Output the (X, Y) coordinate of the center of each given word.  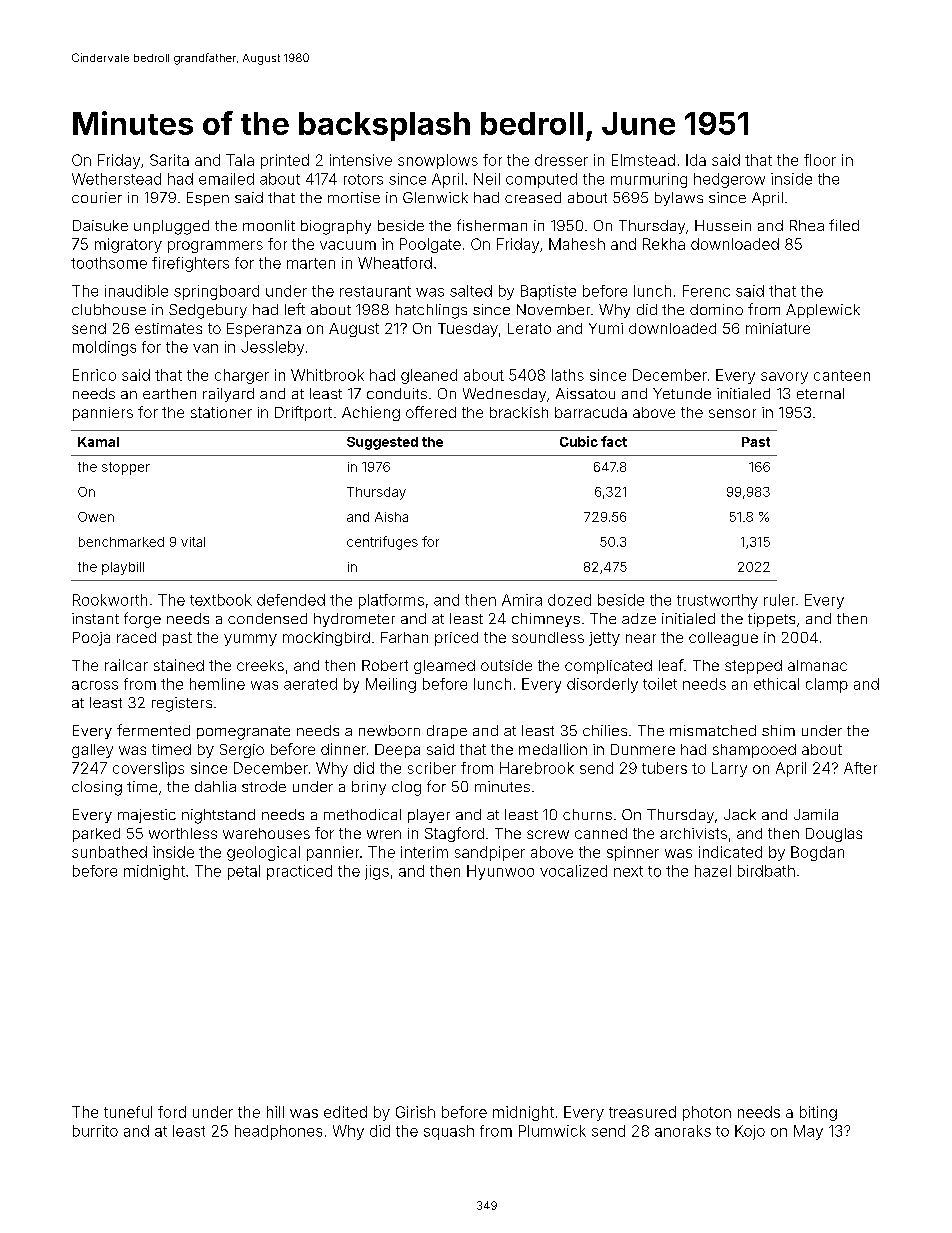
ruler (779, 600)
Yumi (606, 328)
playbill (123, 568)
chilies (605, 730)
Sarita (169, 160)
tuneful (128, 1112)
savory (784, 378)
